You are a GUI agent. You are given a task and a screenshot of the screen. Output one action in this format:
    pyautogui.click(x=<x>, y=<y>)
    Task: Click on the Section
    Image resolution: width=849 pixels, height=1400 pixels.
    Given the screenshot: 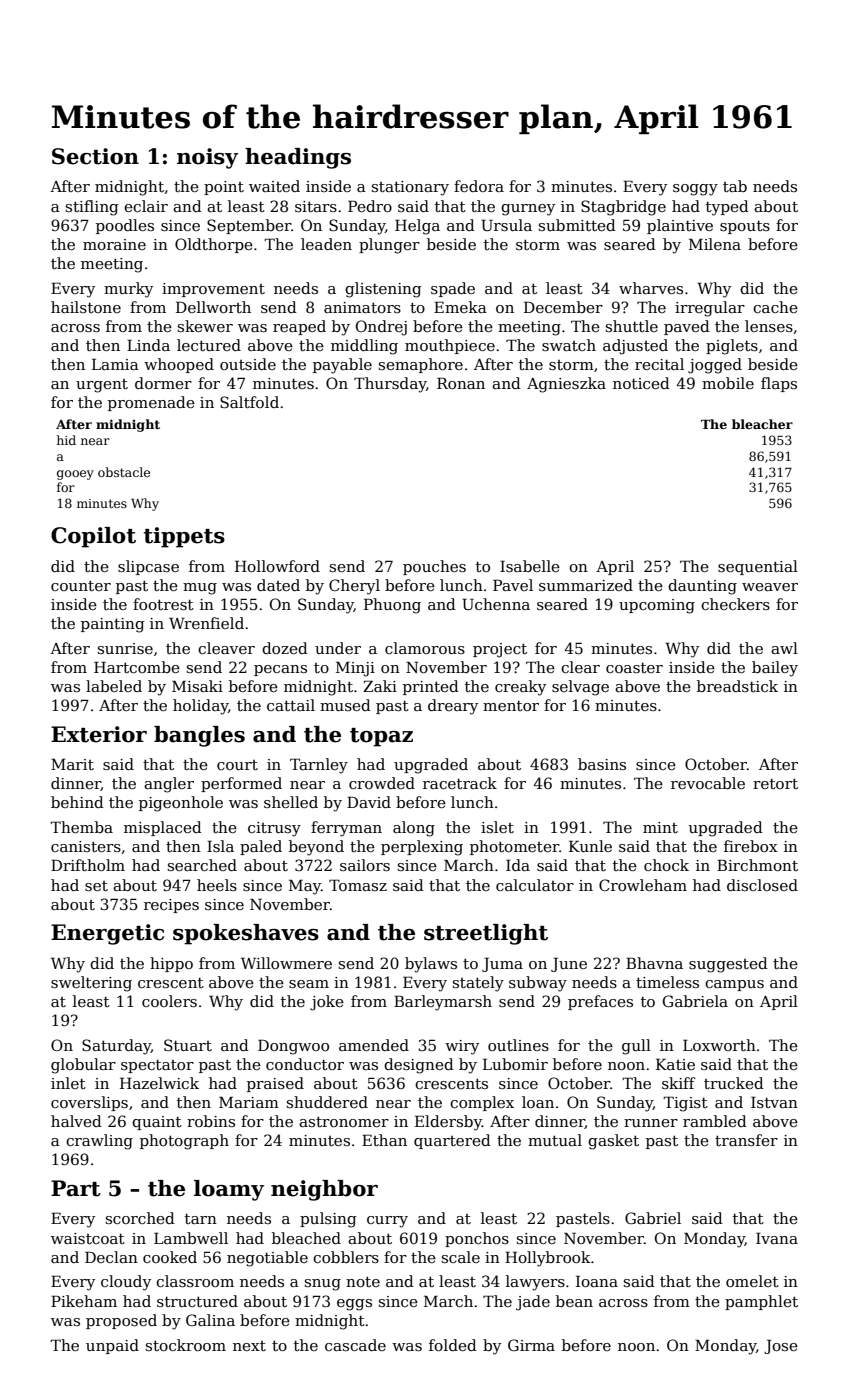 What is the action you would take?
    pyautogui.click(x=95, y=156)
